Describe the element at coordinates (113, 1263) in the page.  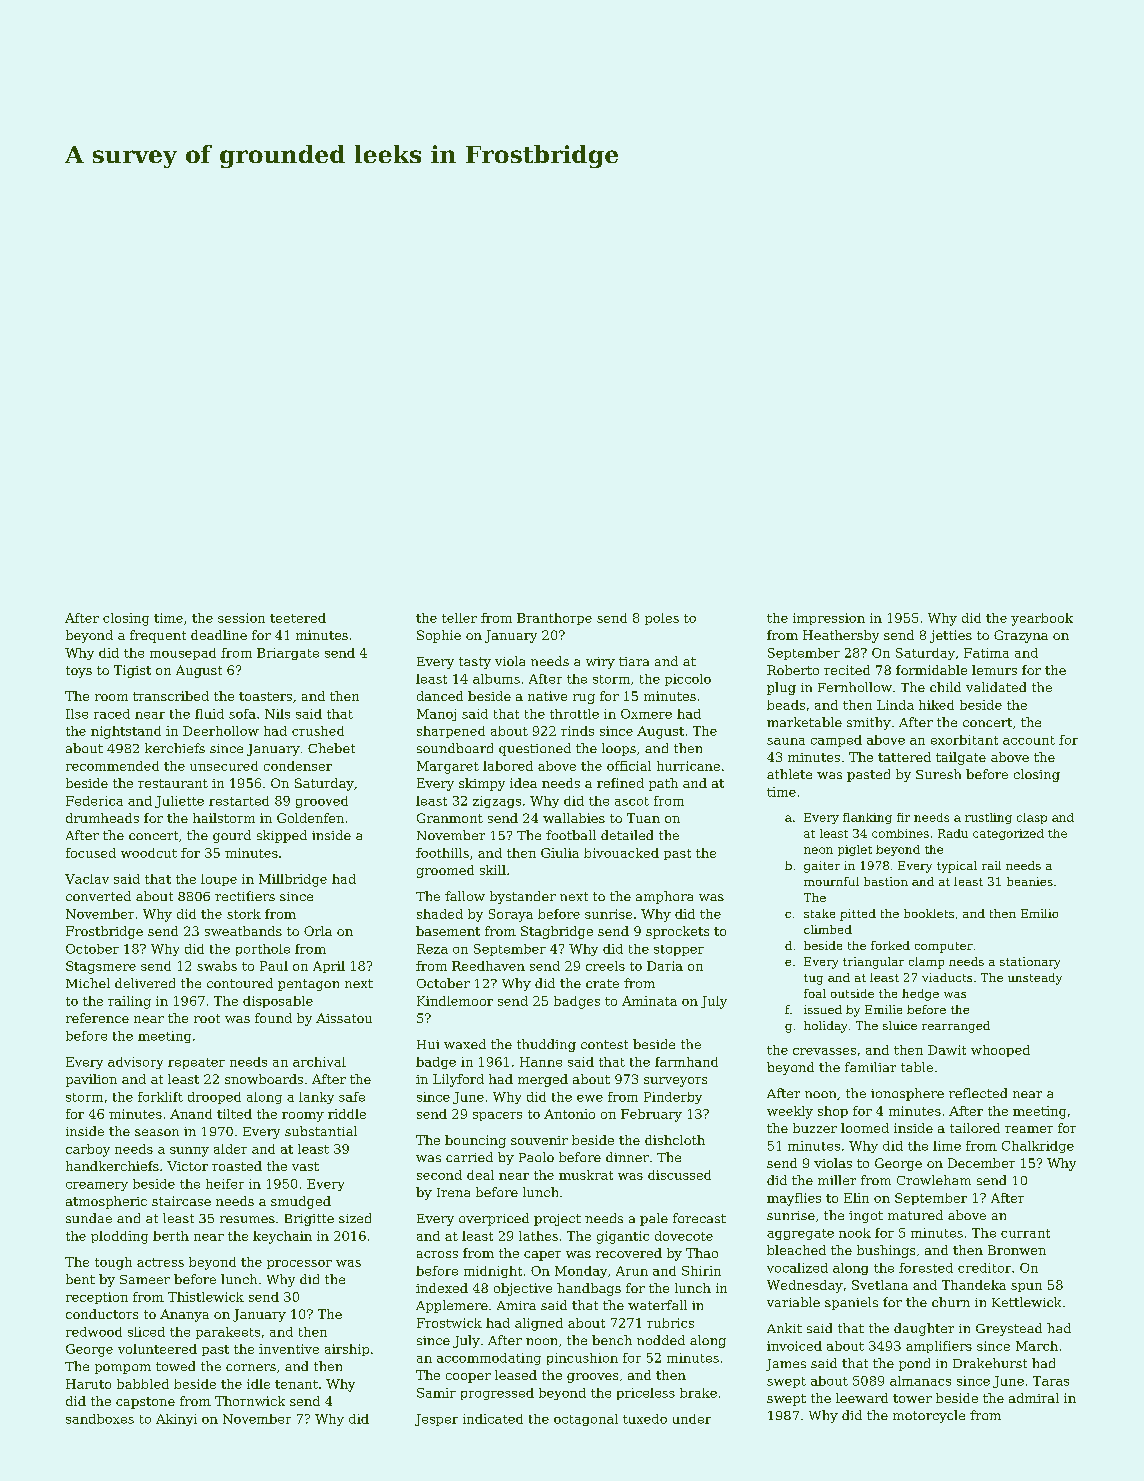
I see `tough` at that location.
